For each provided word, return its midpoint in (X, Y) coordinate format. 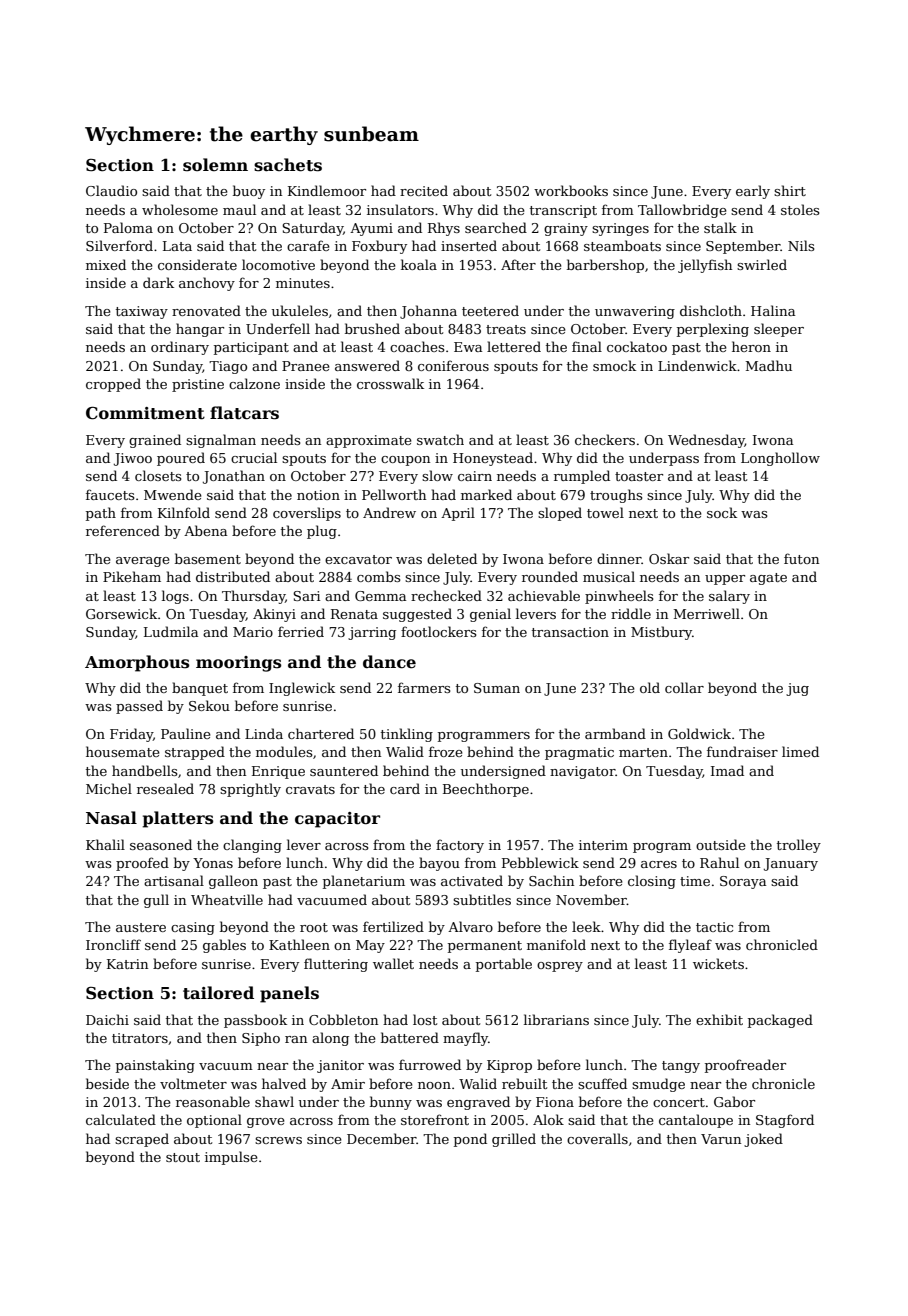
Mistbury (661, 633)
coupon (405, 461)
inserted (469, 245)
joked (763, 1140)
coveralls (597, 1138)
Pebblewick (540, 862)
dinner (619, 558)
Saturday (312, 229)
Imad (727, 770)
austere (141, 927)
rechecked (446, 595)
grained (155, 441)
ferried (301, 631)
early (753, 192)
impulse (231, 1158)
